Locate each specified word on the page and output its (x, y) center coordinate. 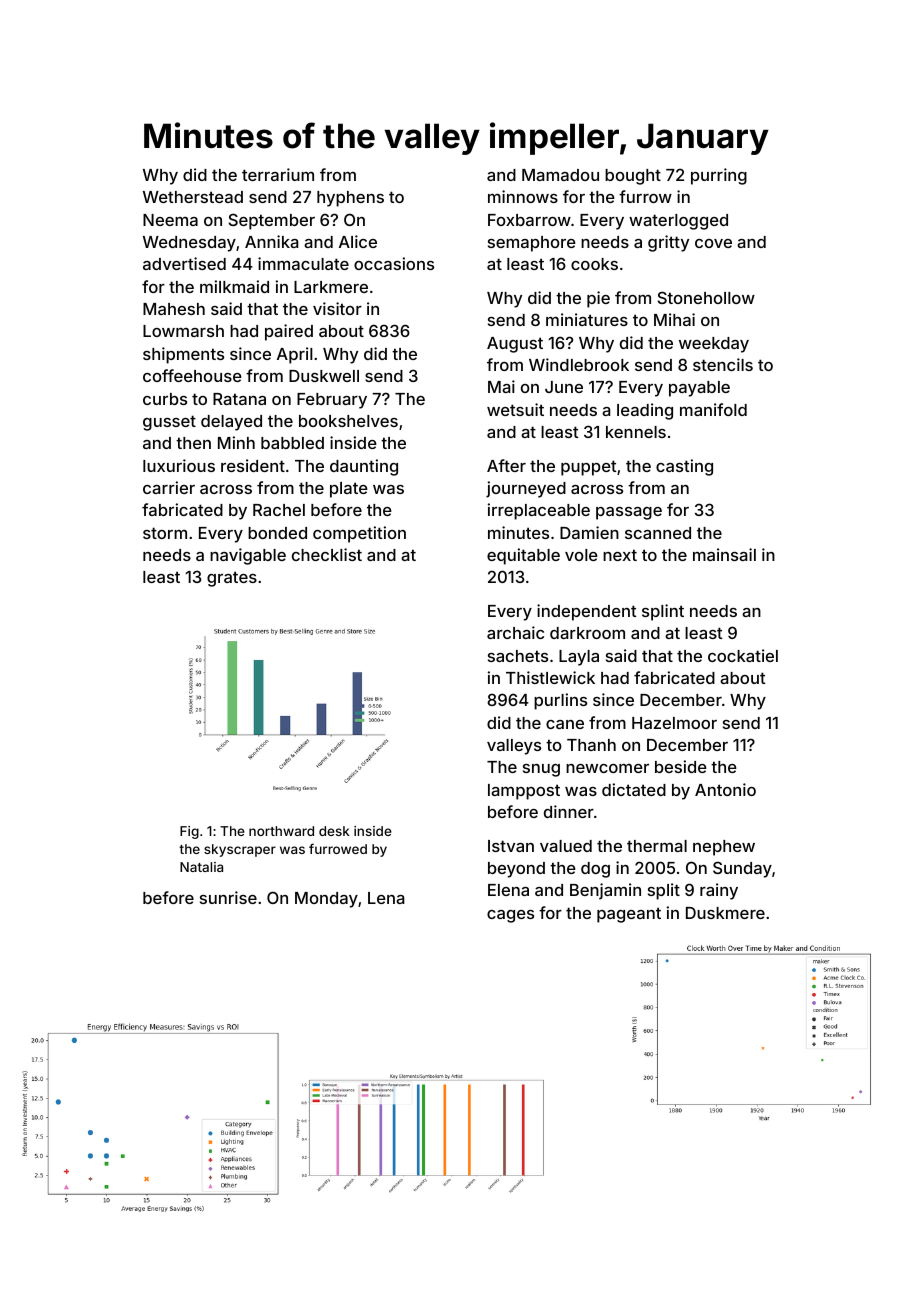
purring (719, 176)
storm (165, 533)
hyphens (350, 199)
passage (629, 513)
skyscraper (240, 850)
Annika (272, 241)
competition (359, 534)
